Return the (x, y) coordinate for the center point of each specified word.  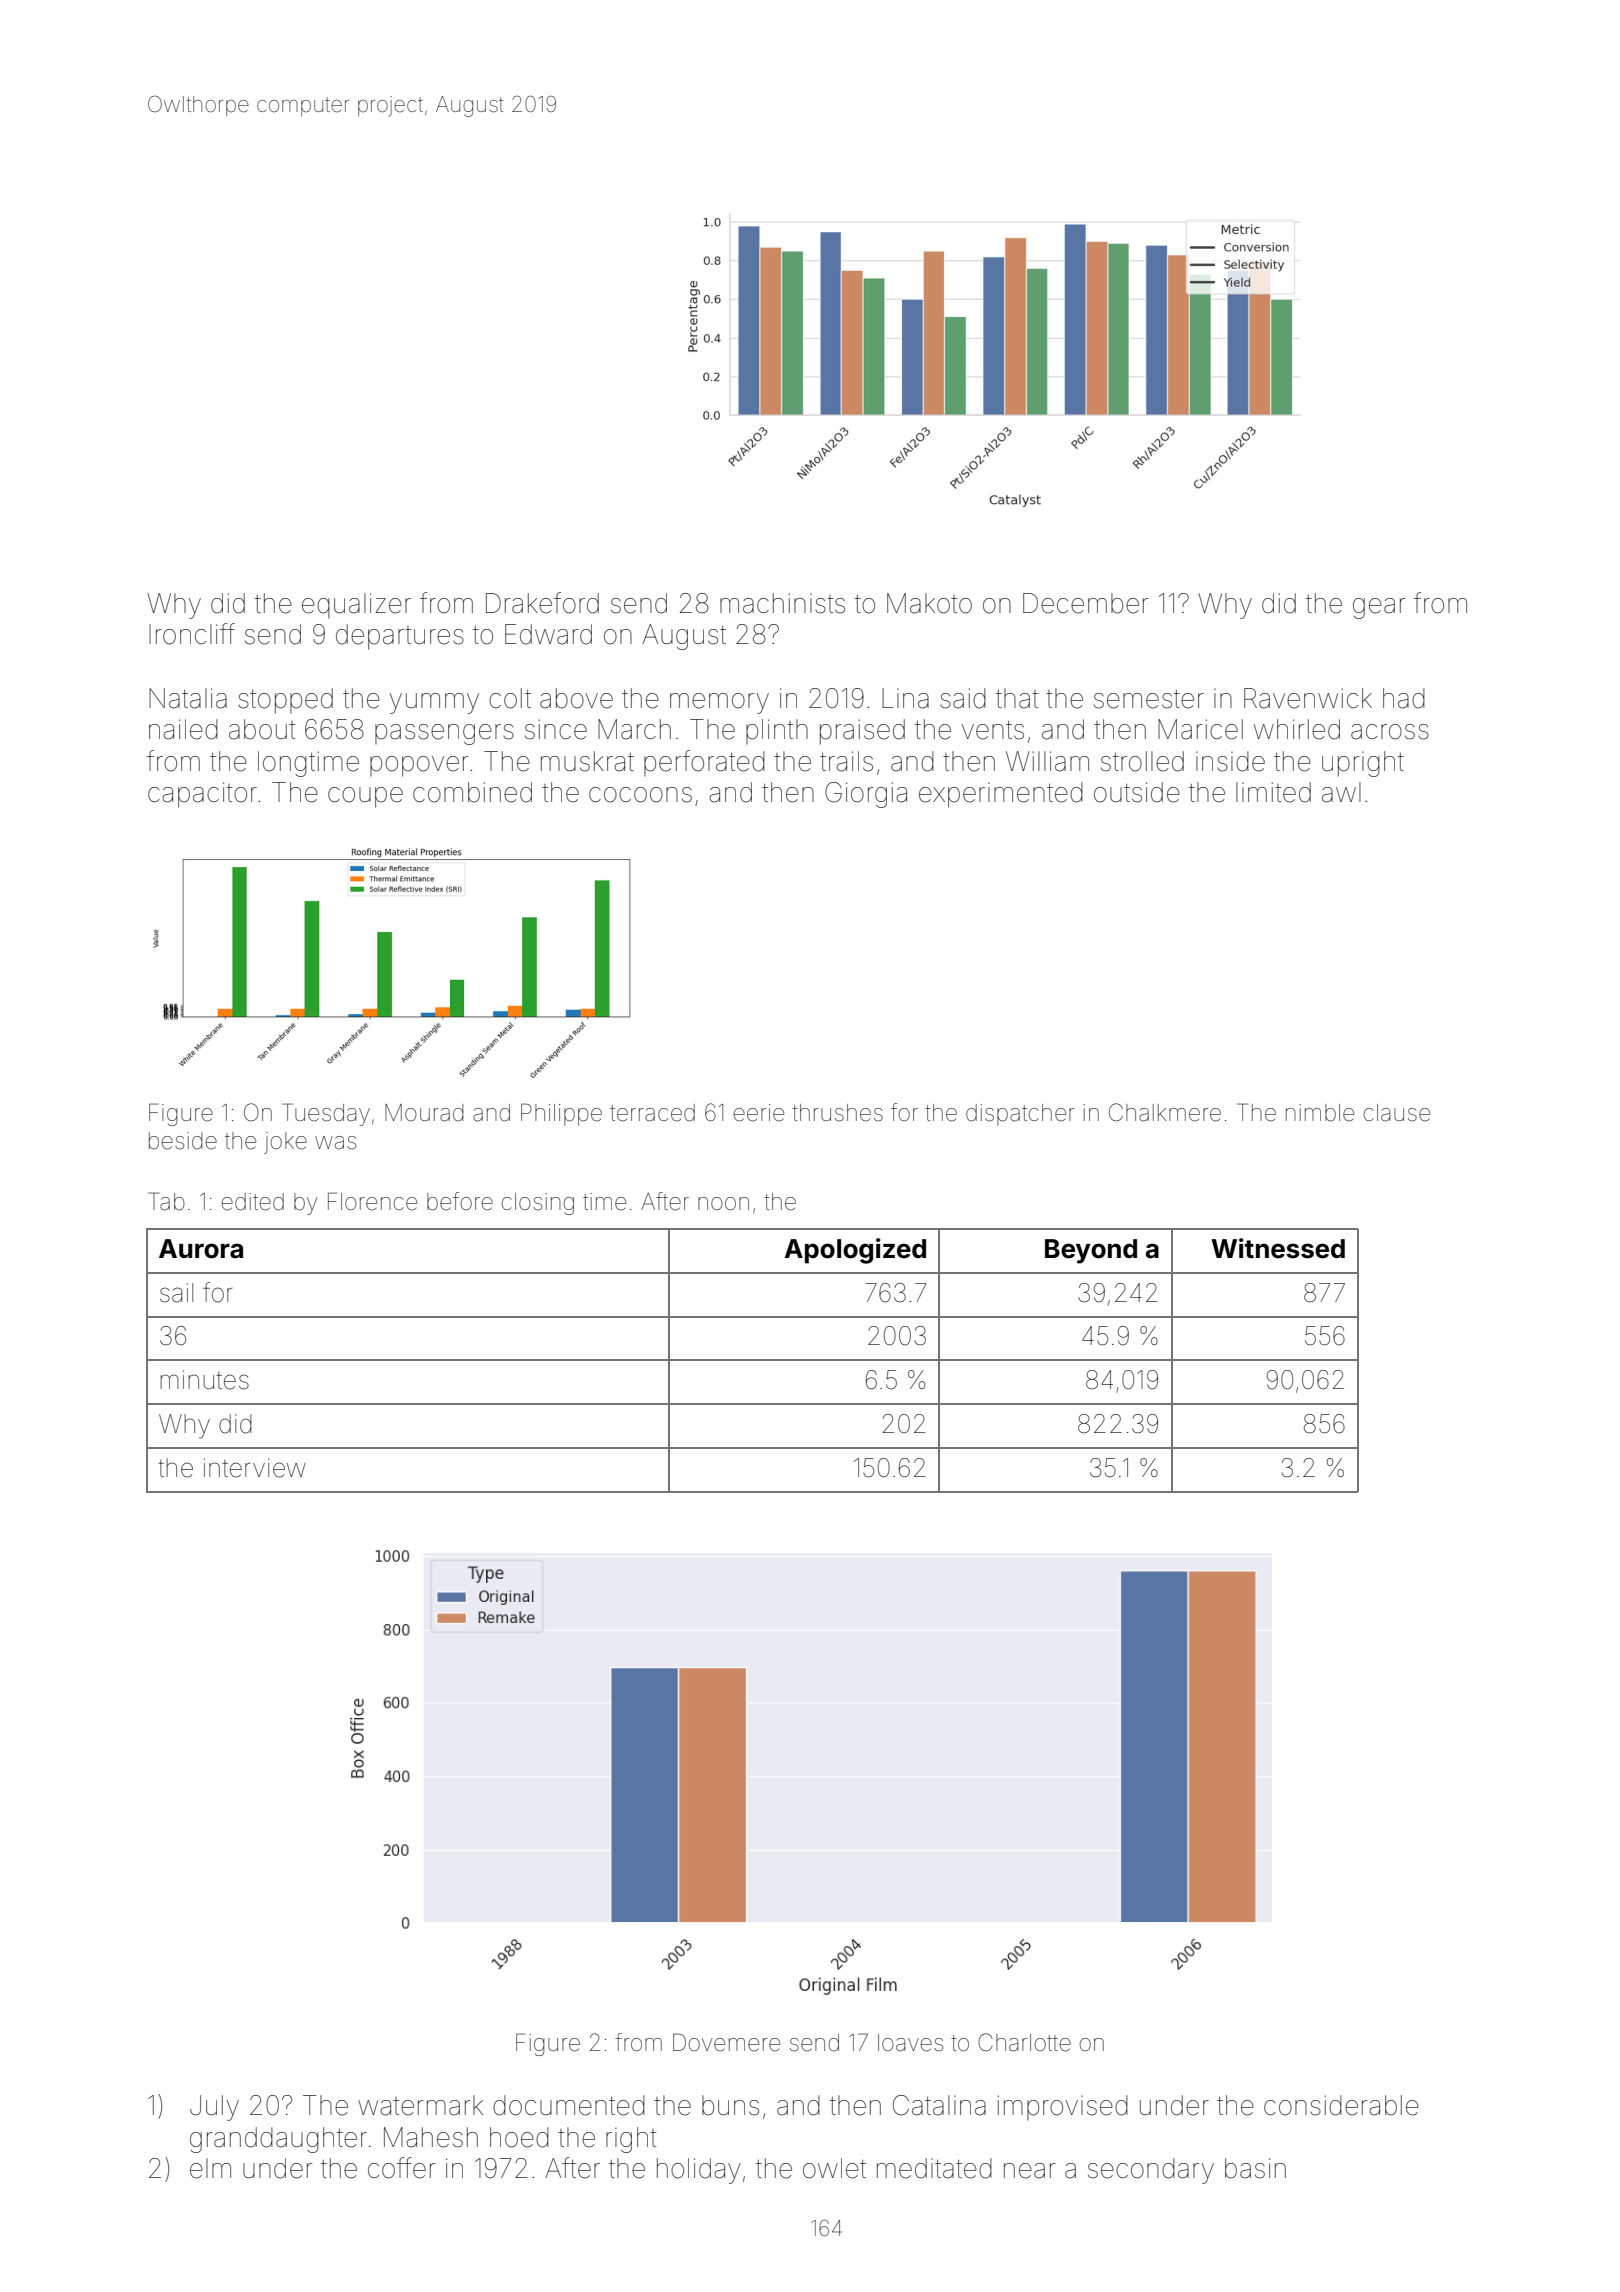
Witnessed (1278, 1248)
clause (1397, 1113)
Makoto (929, 603)
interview (255, 1468)
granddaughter (278, 2140)
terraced (652, 1113)
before (460, 1201)
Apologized (855, 1251)
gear (1379, 608)
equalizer (356, 605)
